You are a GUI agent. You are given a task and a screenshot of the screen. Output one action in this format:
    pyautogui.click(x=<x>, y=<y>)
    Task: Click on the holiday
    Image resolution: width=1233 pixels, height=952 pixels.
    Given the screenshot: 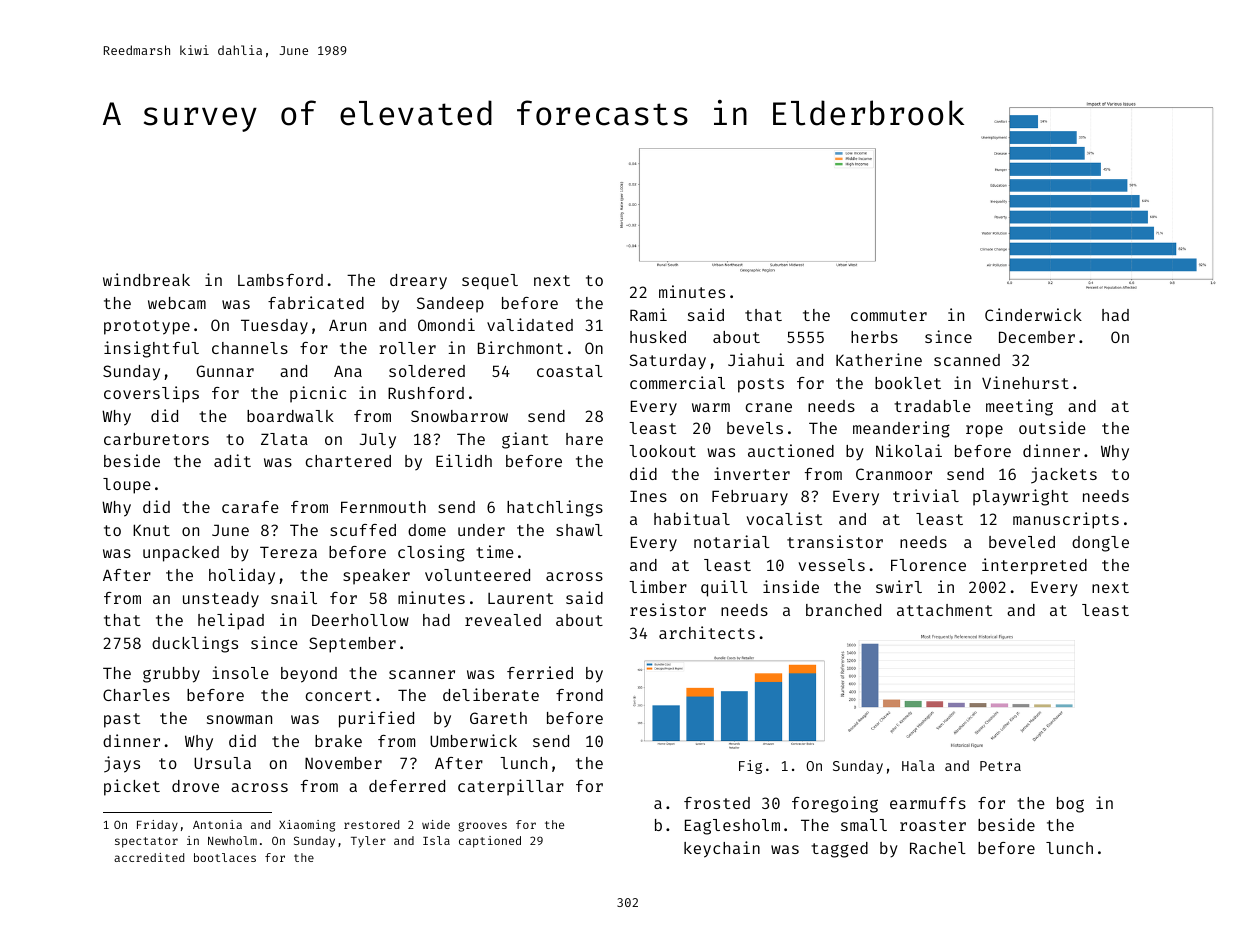 What is the action you would take?
    pyautogui.click(x=242, y=576)
